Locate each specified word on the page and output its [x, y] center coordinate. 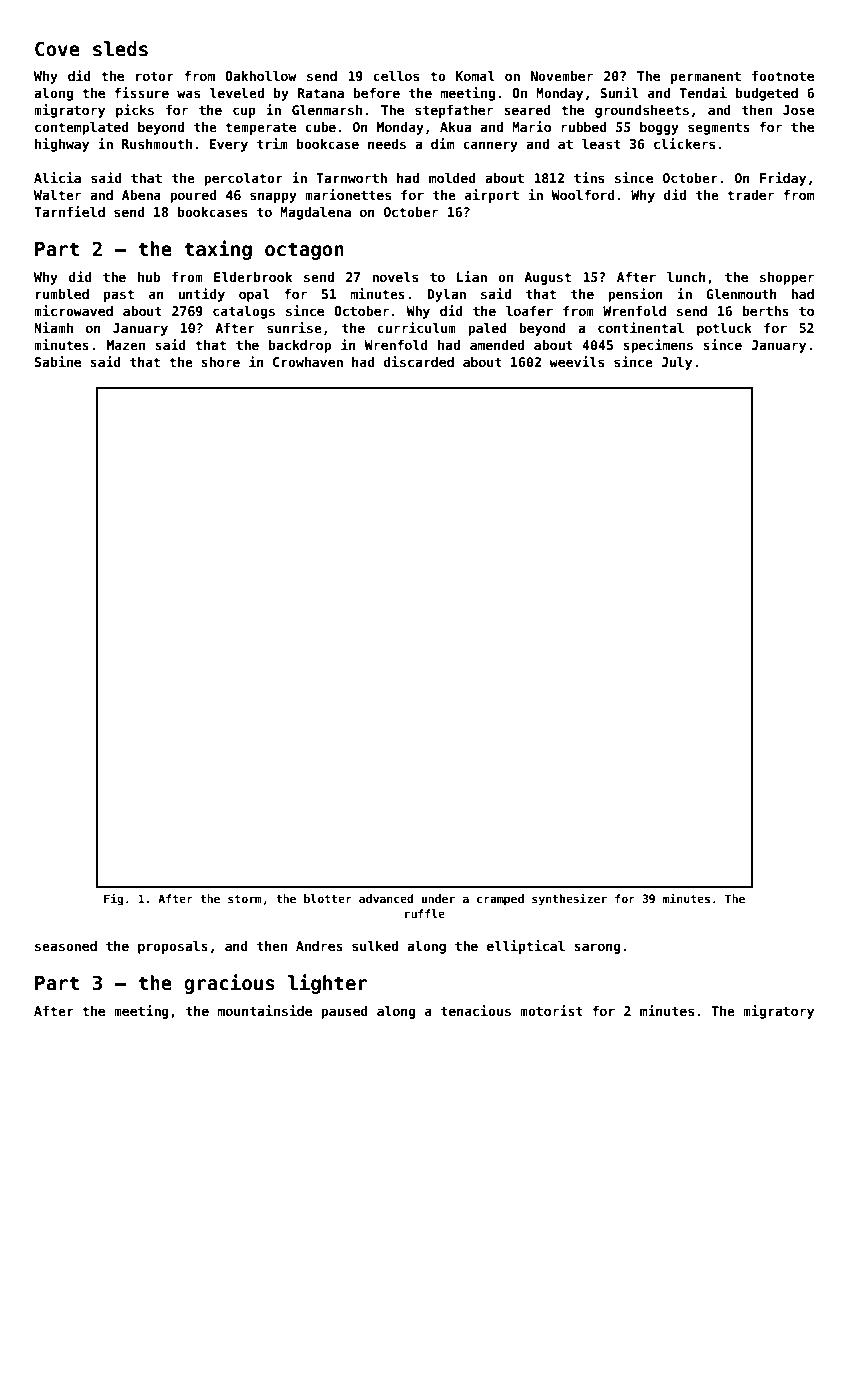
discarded [419, 361]
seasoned [66, 946]
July [676, 363]
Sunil [619, 92]
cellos [396, 76]
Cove [57, 49]
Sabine [58, 361]
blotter [328, 898]
